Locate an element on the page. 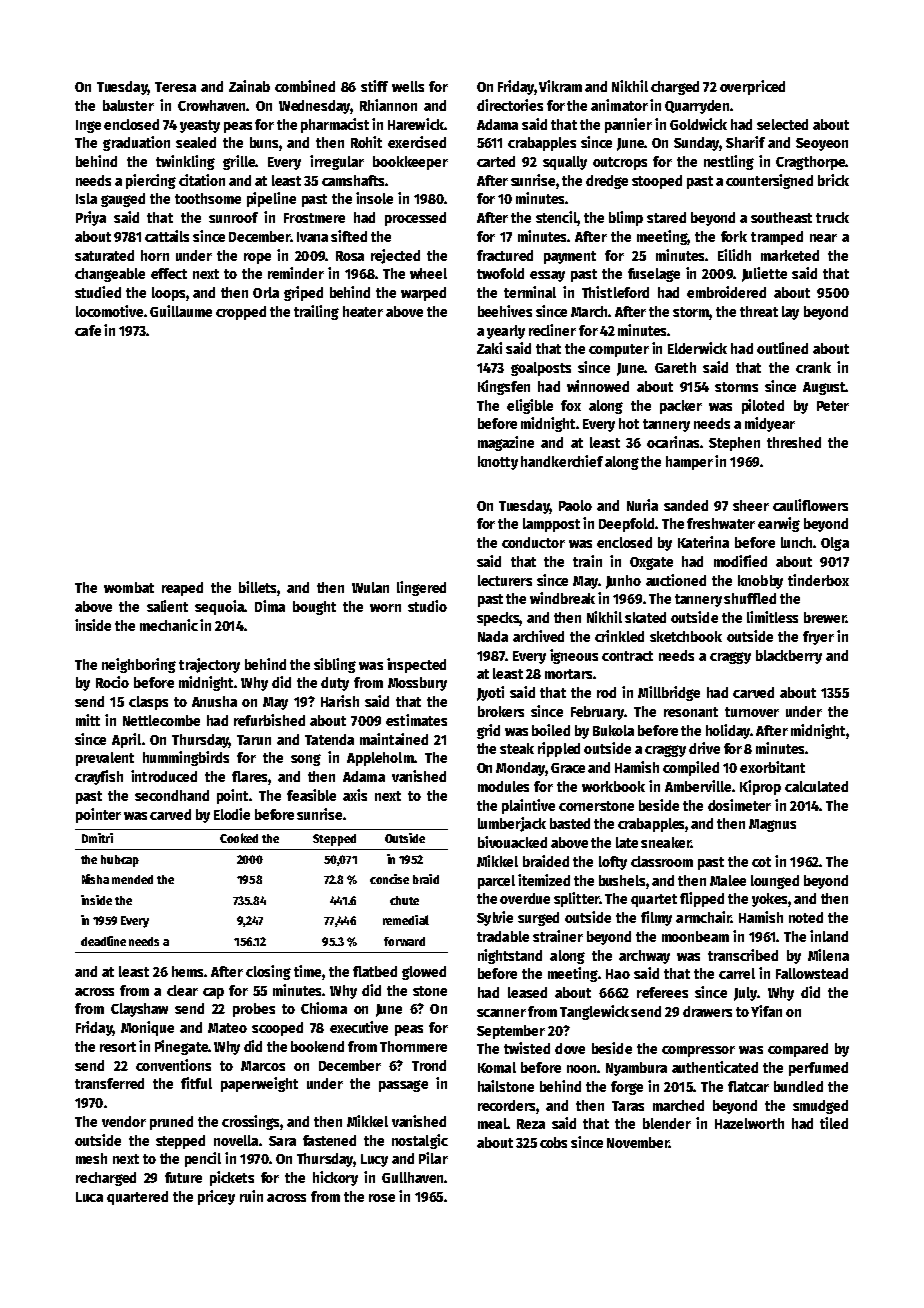 This page has width=924, height=1308. Rocio is located at coordinates (112, 682).
